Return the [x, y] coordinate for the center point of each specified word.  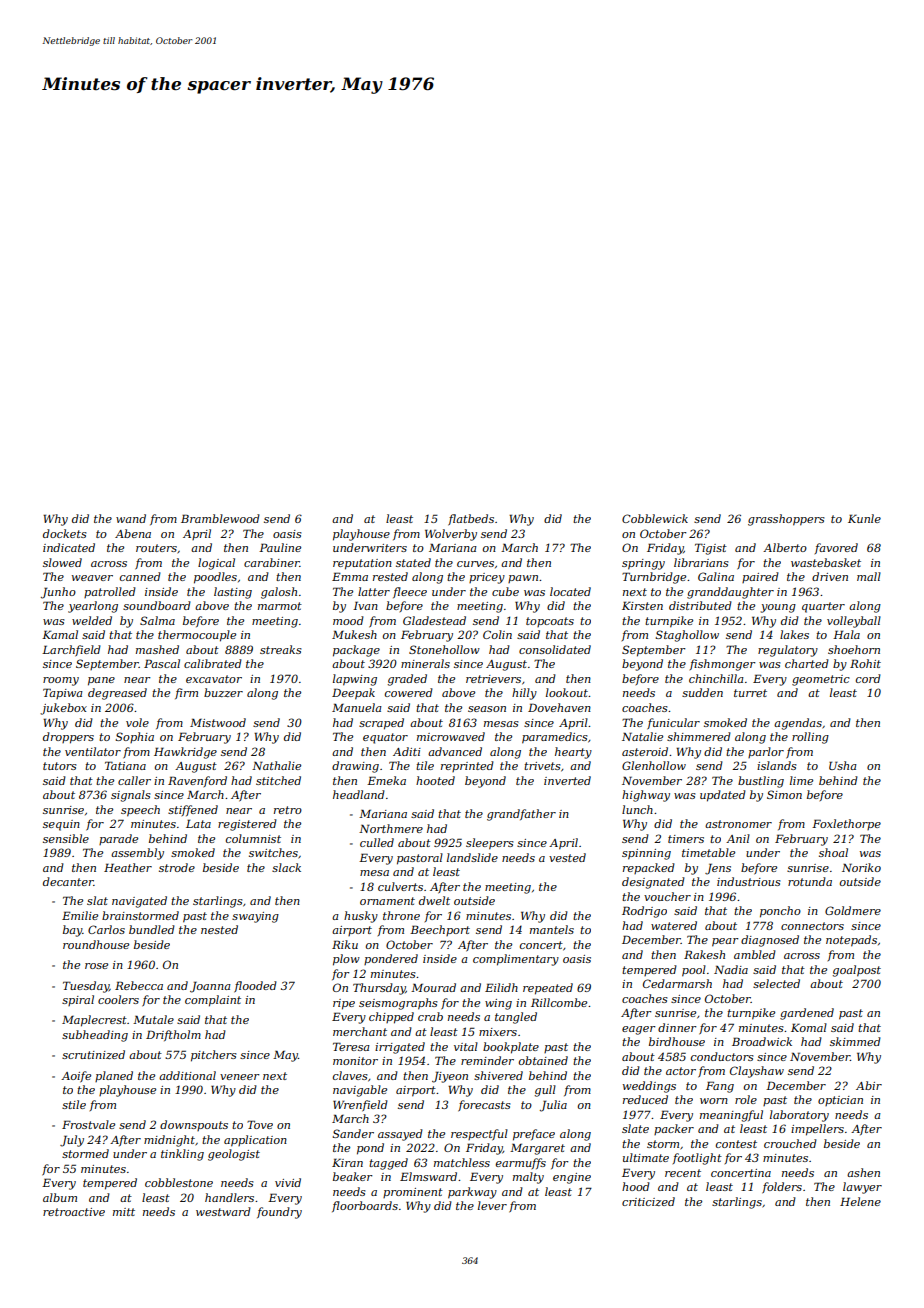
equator [385, 738]
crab [430, 1016]
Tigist [711, 549]
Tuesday [86, 987]
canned [140, 576]
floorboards [365, 1206]
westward [223, 1211]
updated [723, 796]
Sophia [135, 737]
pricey [487, 578]
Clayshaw [757, 1072]
